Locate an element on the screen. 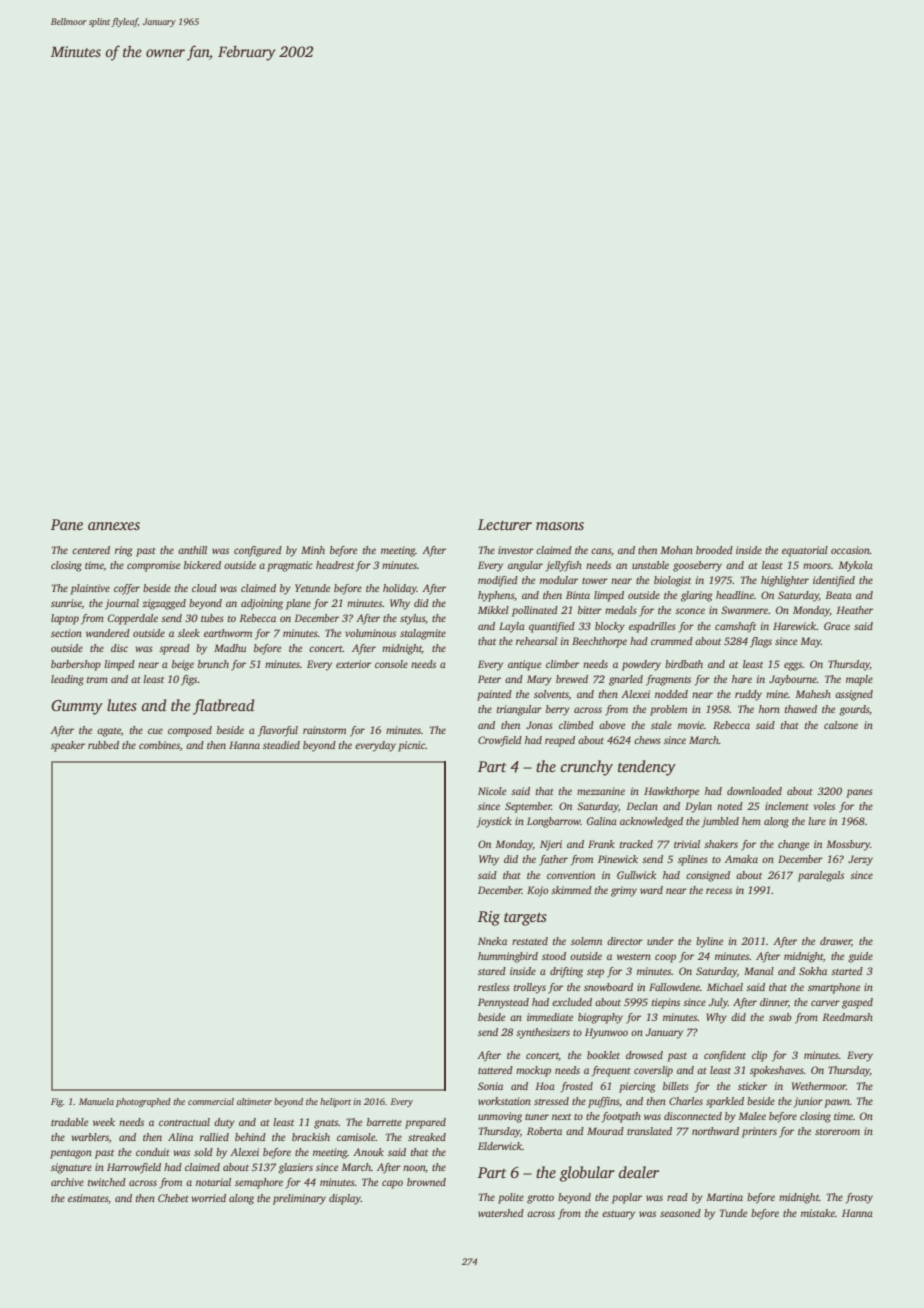  occasion is located at coordinates (850, 550).
